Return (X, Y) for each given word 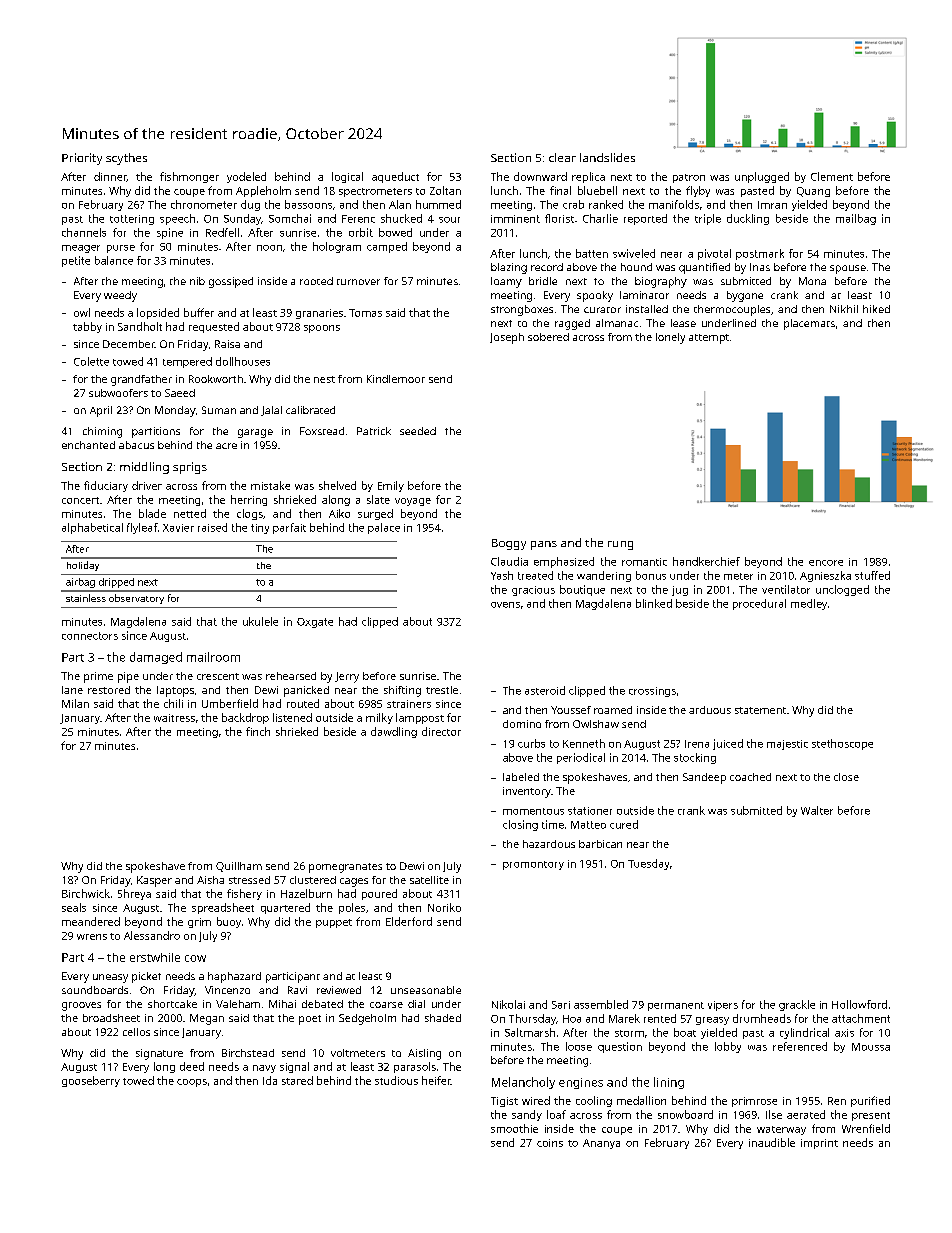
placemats (809, 324)
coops (192, 1083)
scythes (126, 159)
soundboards (95, 990)
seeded (418, 431)
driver (147, 485)
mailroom (213, 657)
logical (347, 177)
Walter (817, 810)
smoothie (514, 1128)
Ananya (601, 1144)
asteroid (545, 690)
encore (826, 563)
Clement (832, 176)
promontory (533, 865)
